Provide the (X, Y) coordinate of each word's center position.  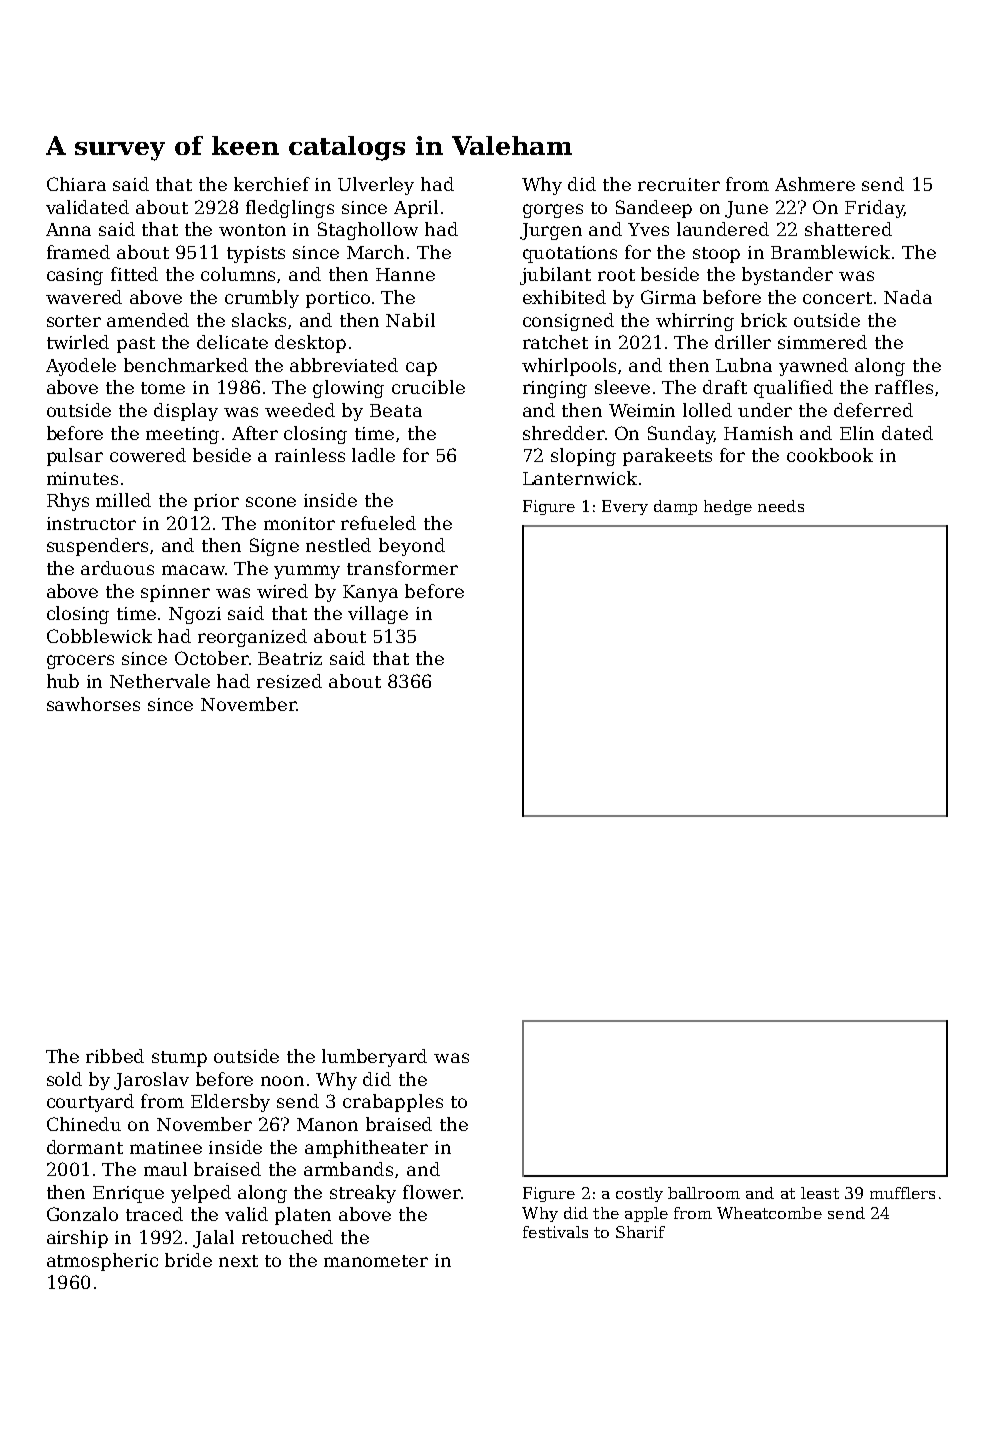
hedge (728, 507)
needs (781, 506)
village (378, 615)
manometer (376, 1261)
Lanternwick (580, 478)
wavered (84, 297)
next (238, 1261)
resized (289, 681)
